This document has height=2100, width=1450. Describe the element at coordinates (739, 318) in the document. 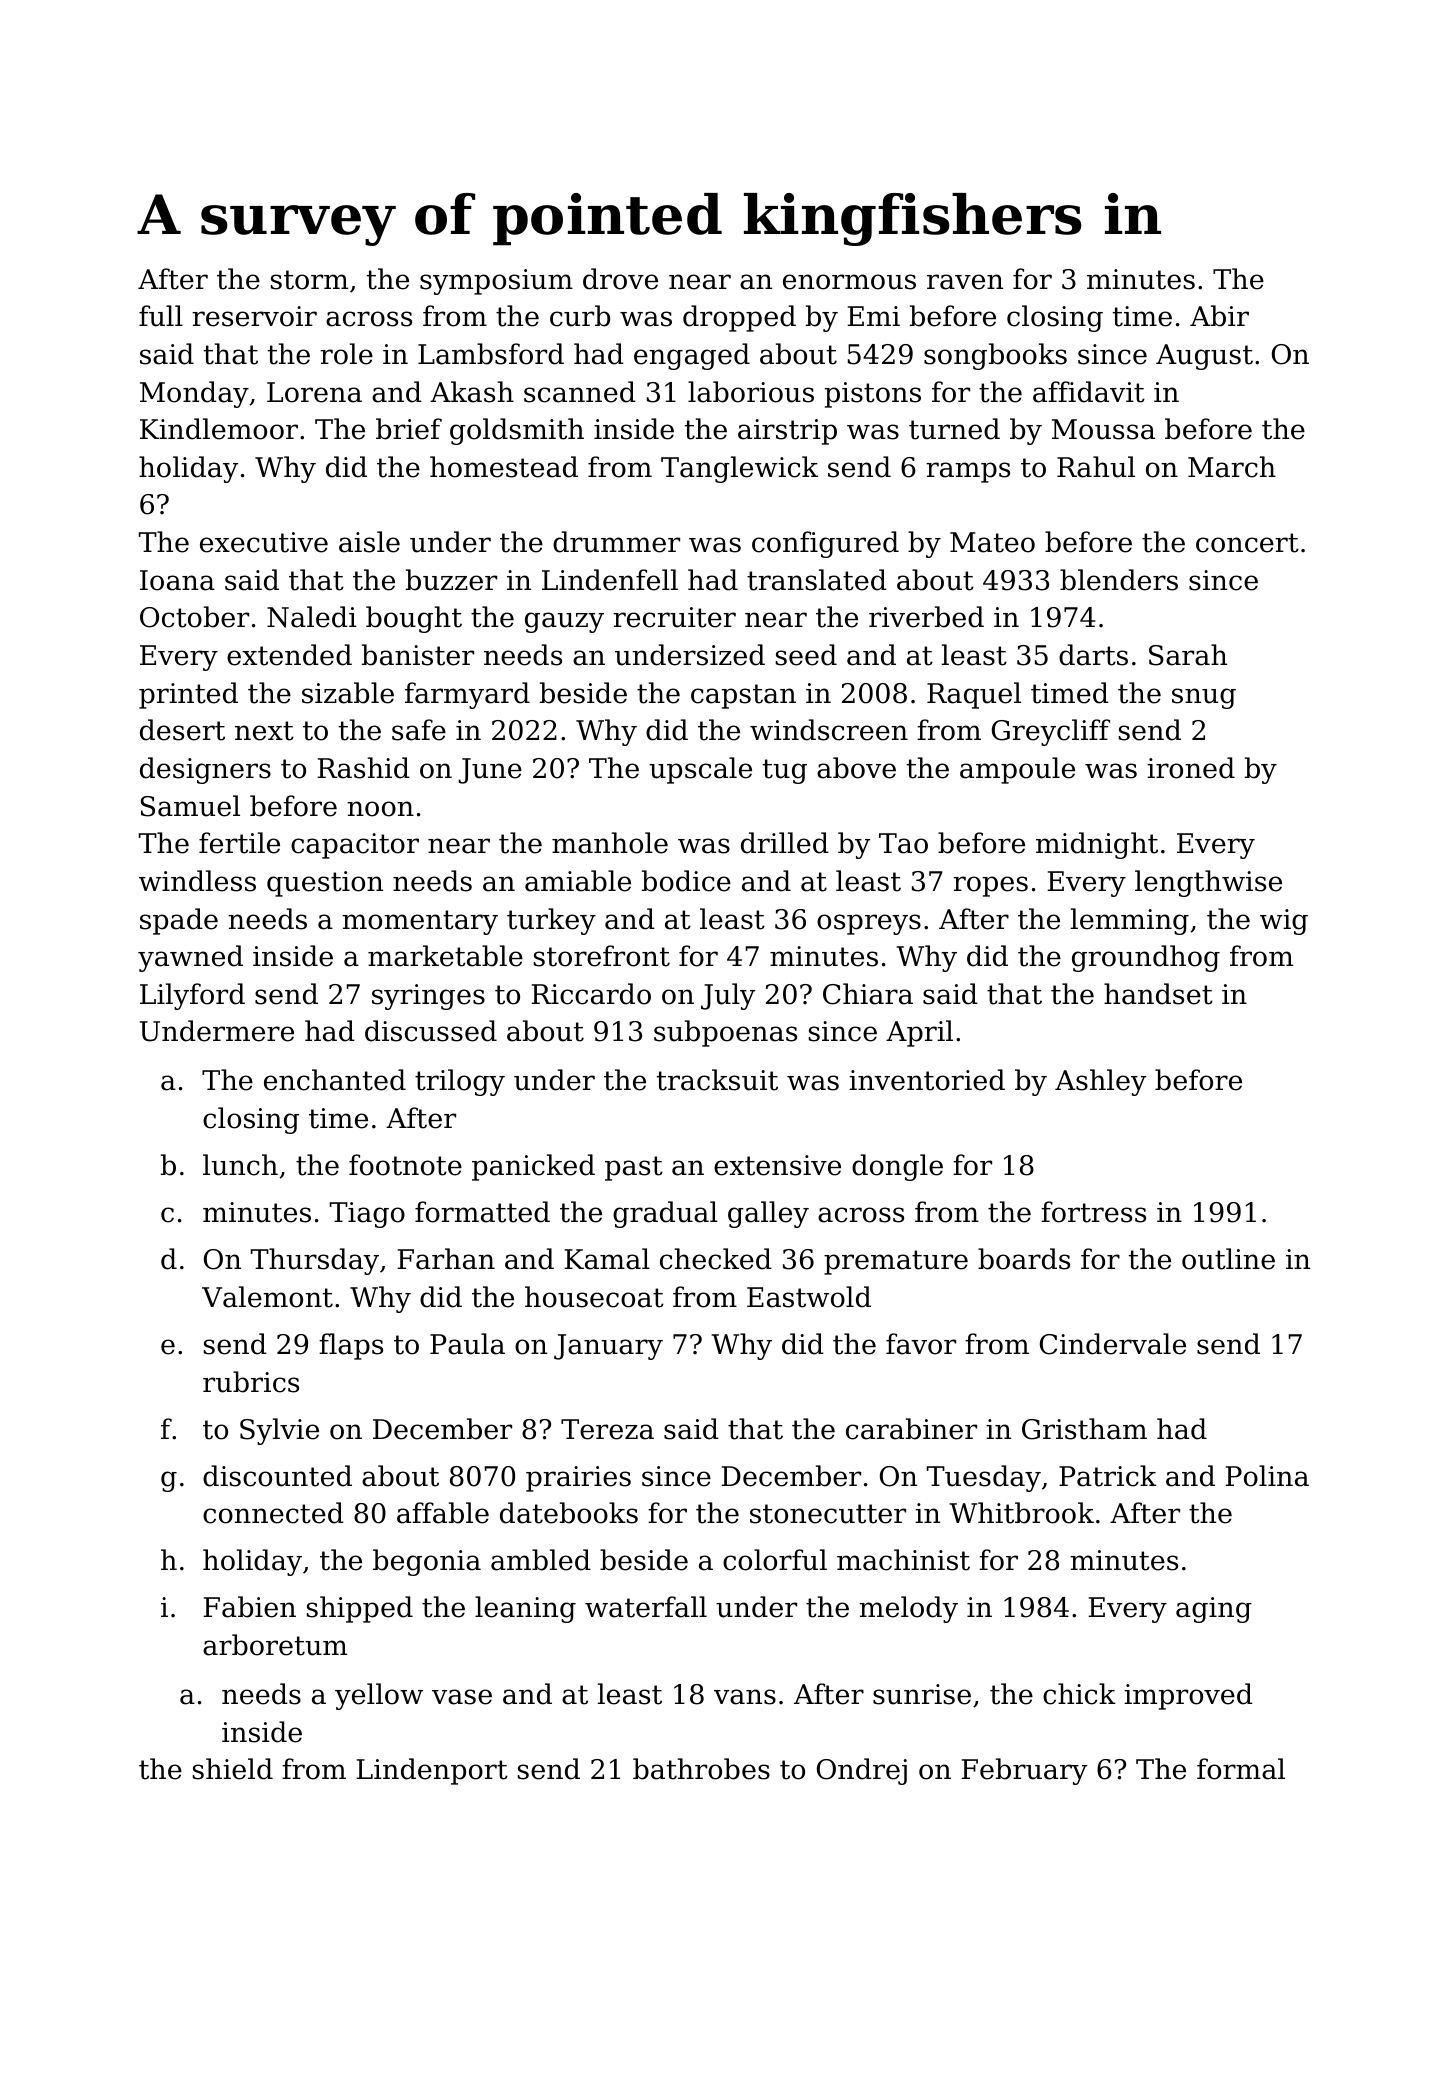

I see `dropped` at that location.
